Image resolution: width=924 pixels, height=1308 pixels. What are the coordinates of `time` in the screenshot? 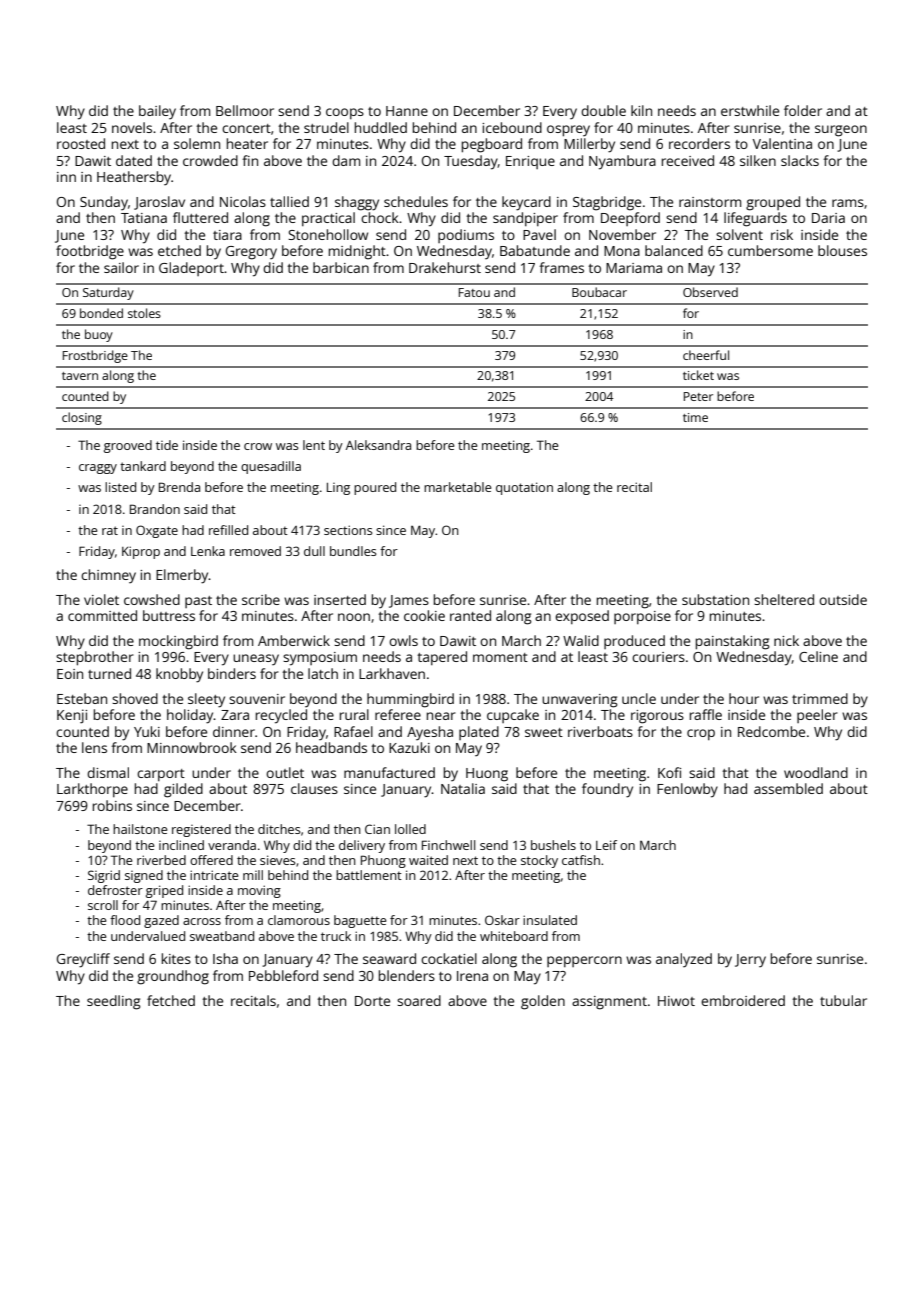 It's located at (695, 417).
